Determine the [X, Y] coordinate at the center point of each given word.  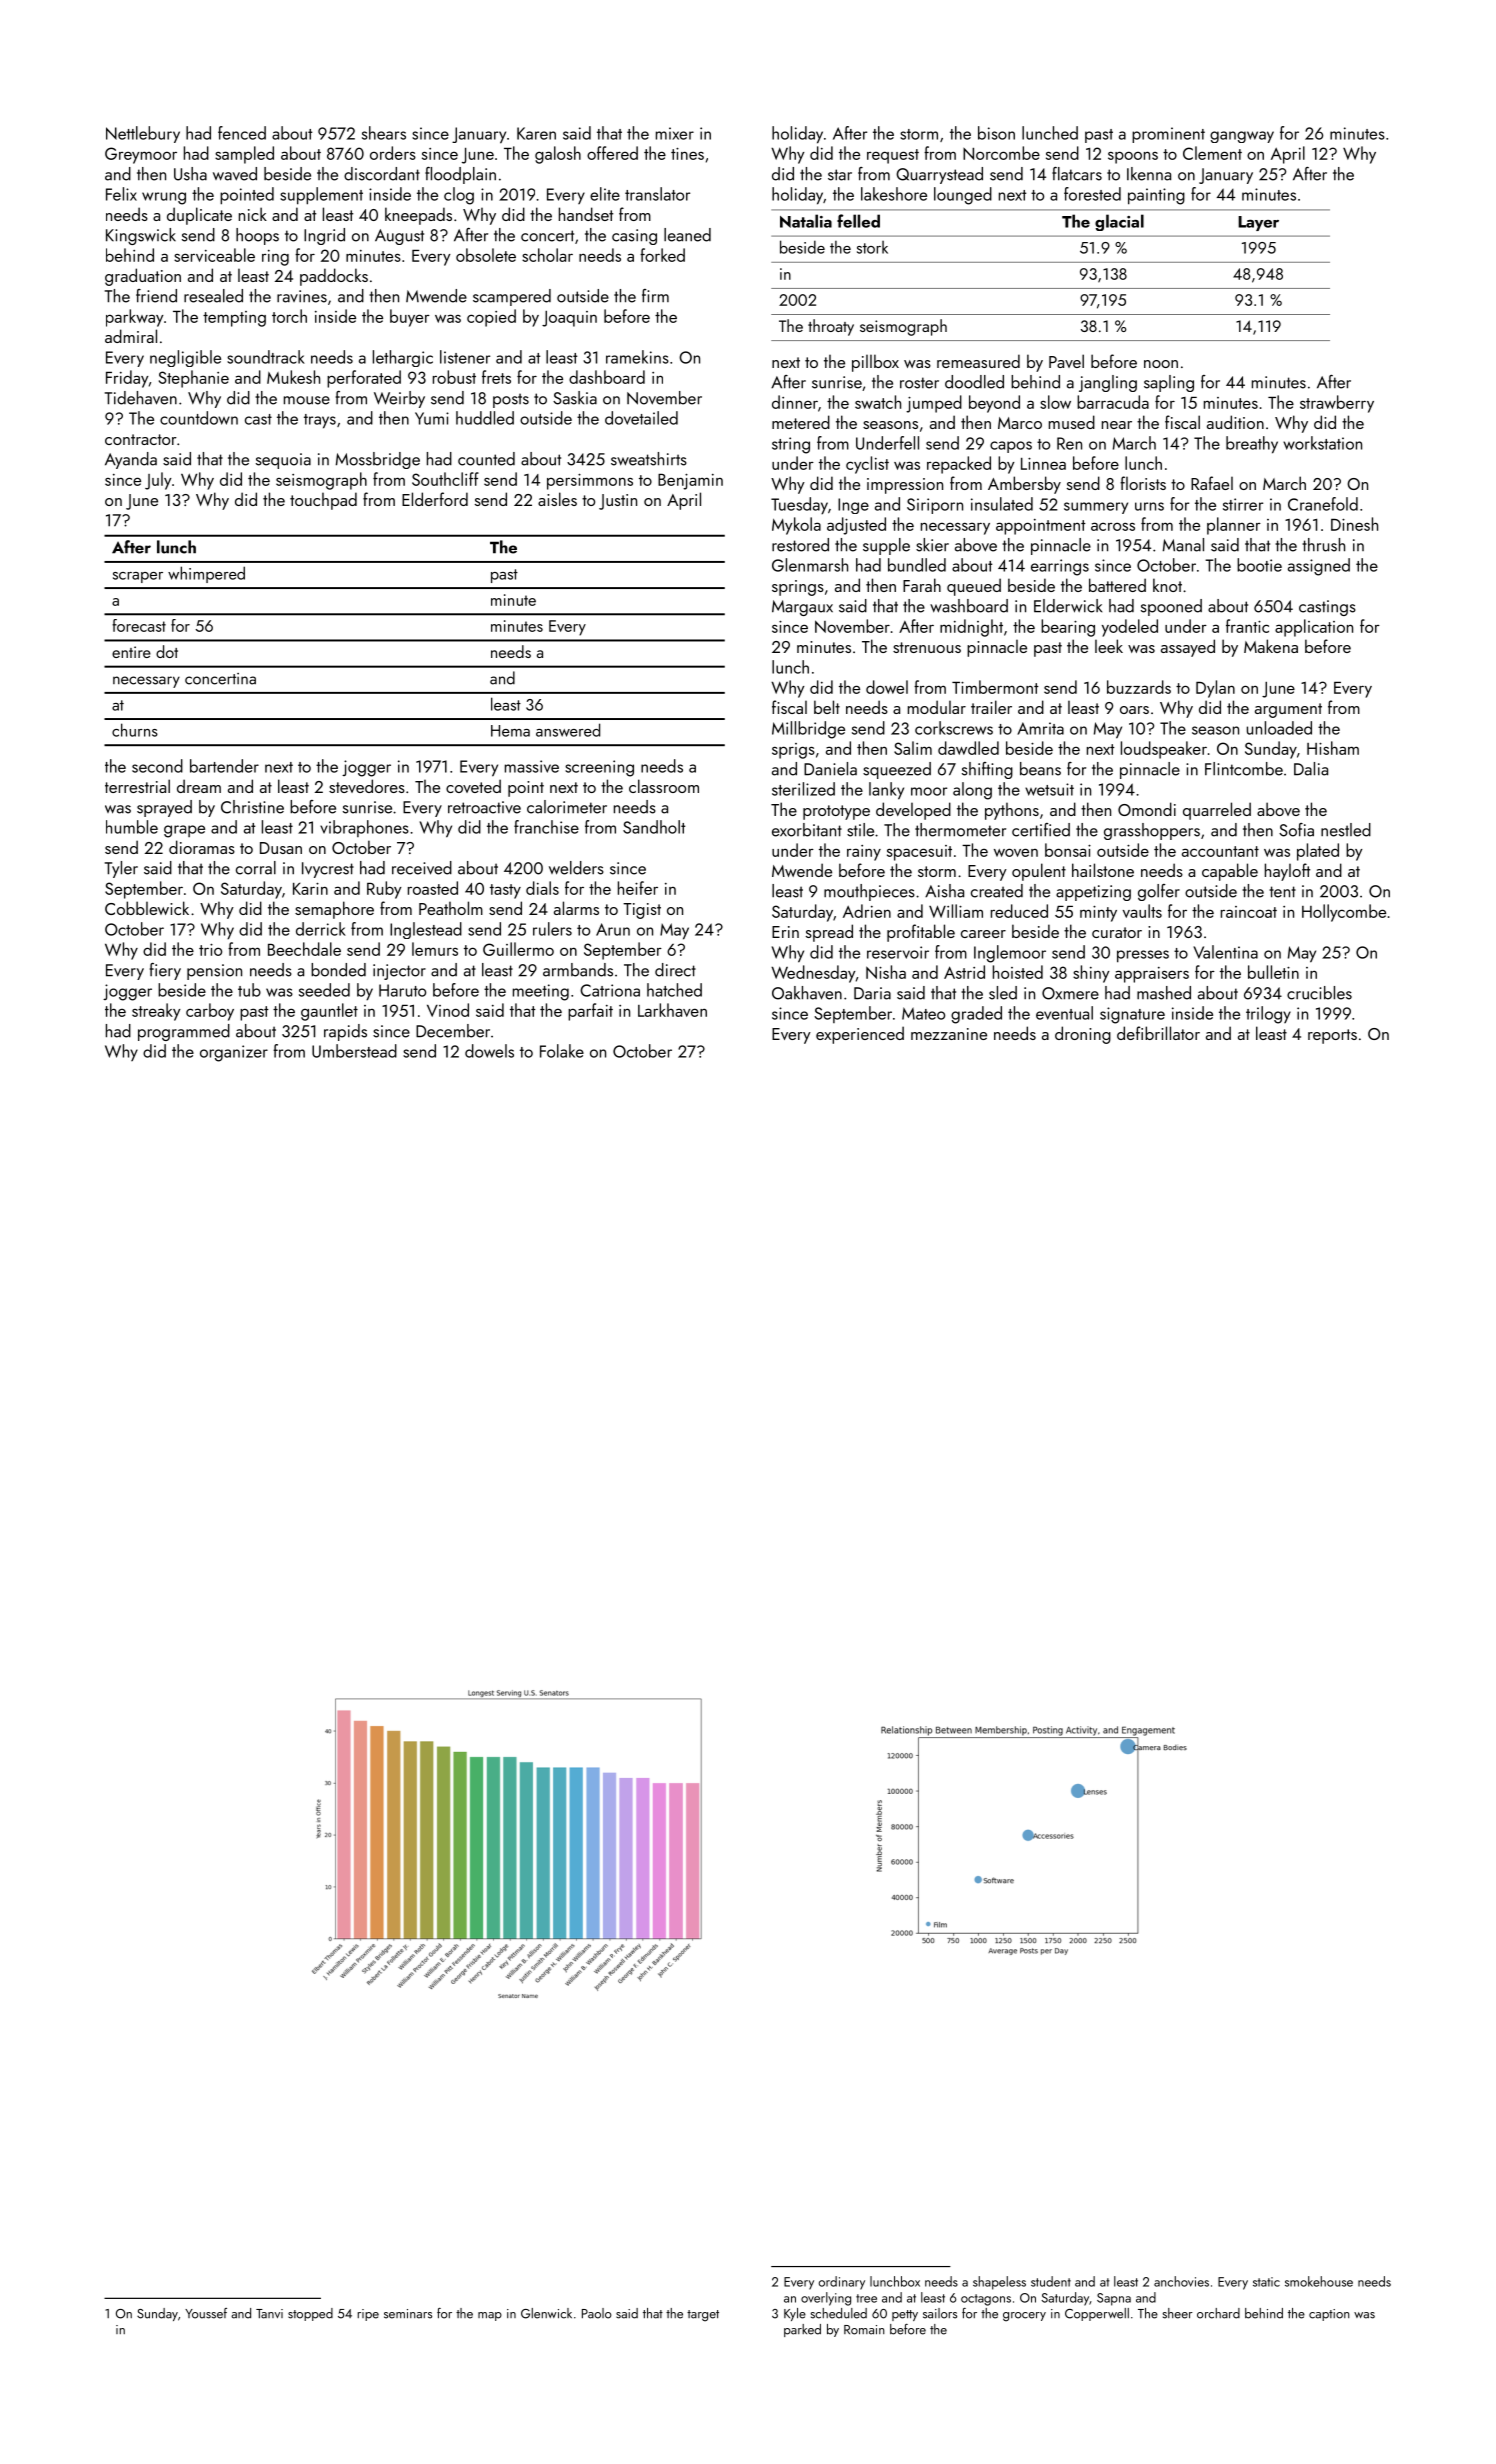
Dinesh [1354, 524]
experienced [860, 1035]
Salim [913, 748]
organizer [234, 1053]
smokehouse [1319, 2281]
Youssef [206, 2313]
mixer [675, 133]
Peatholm [451, 908]
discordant [382, 174]
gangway [1242, 137]
